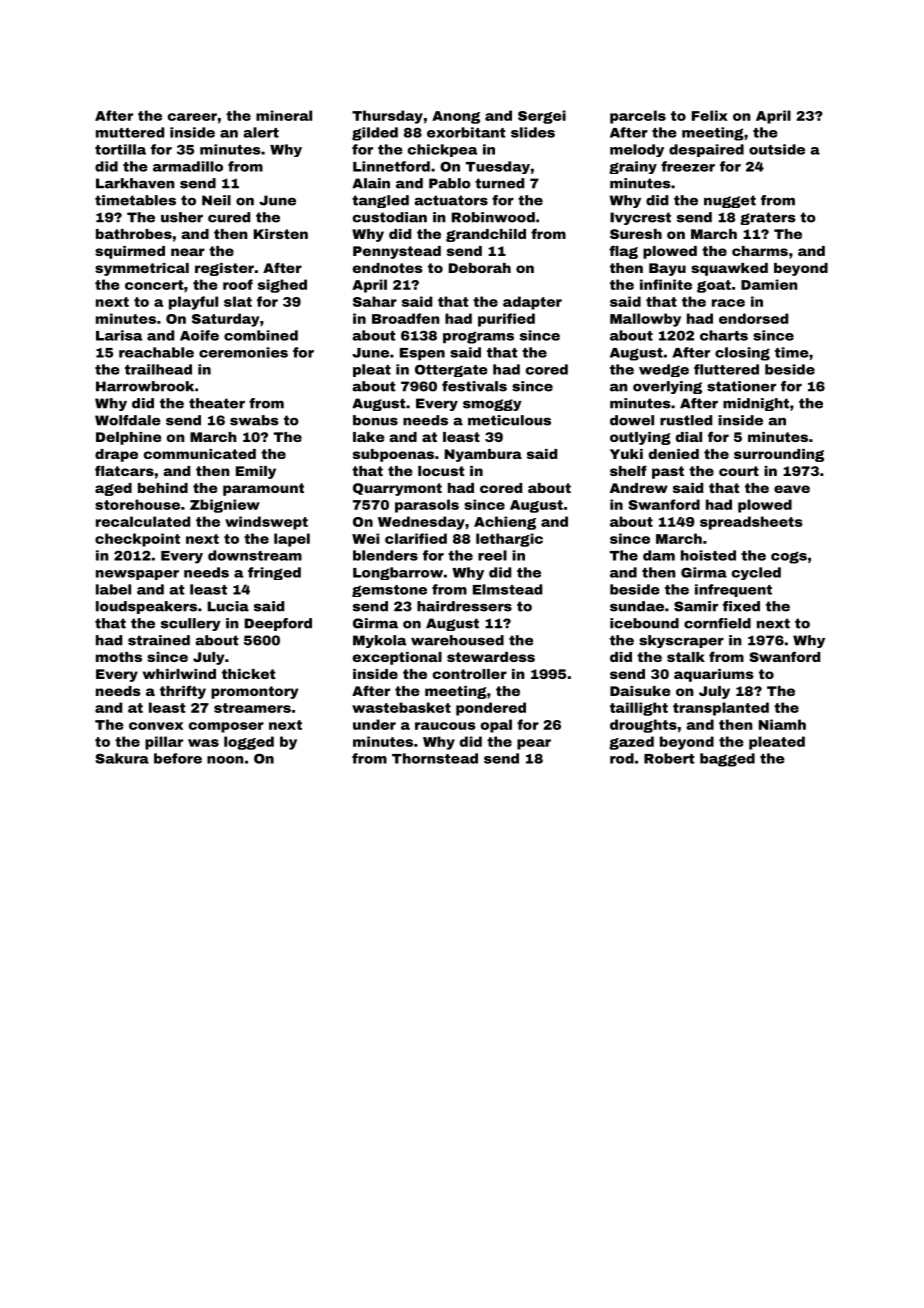 The image size is (924, 1308). What do you see at coordinates (122, 758) in the image?
I see `Sakura` at bounding box center [122, 758].
